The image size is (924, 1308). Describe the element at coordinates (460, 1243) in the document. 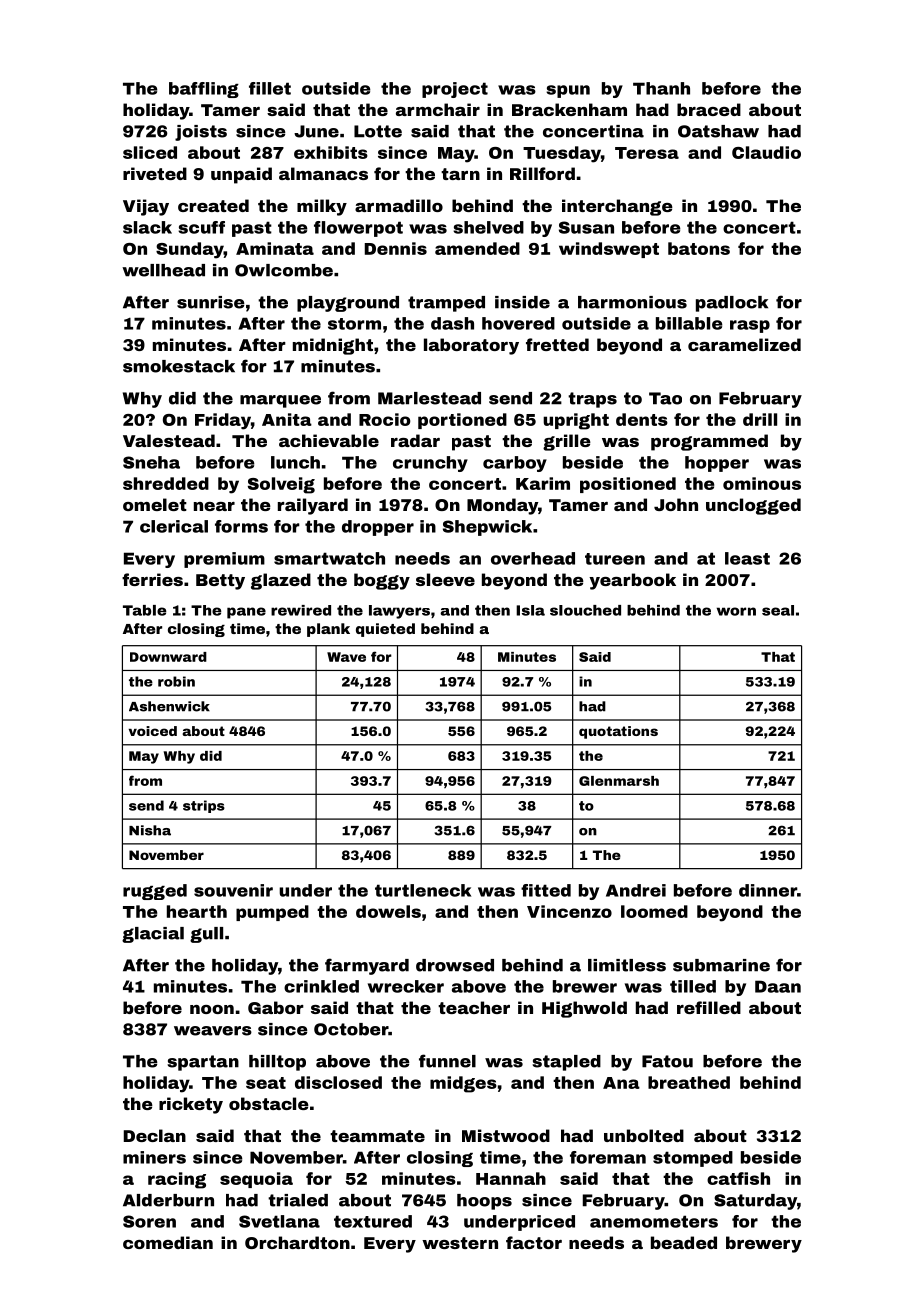

I see `western` at that location.
